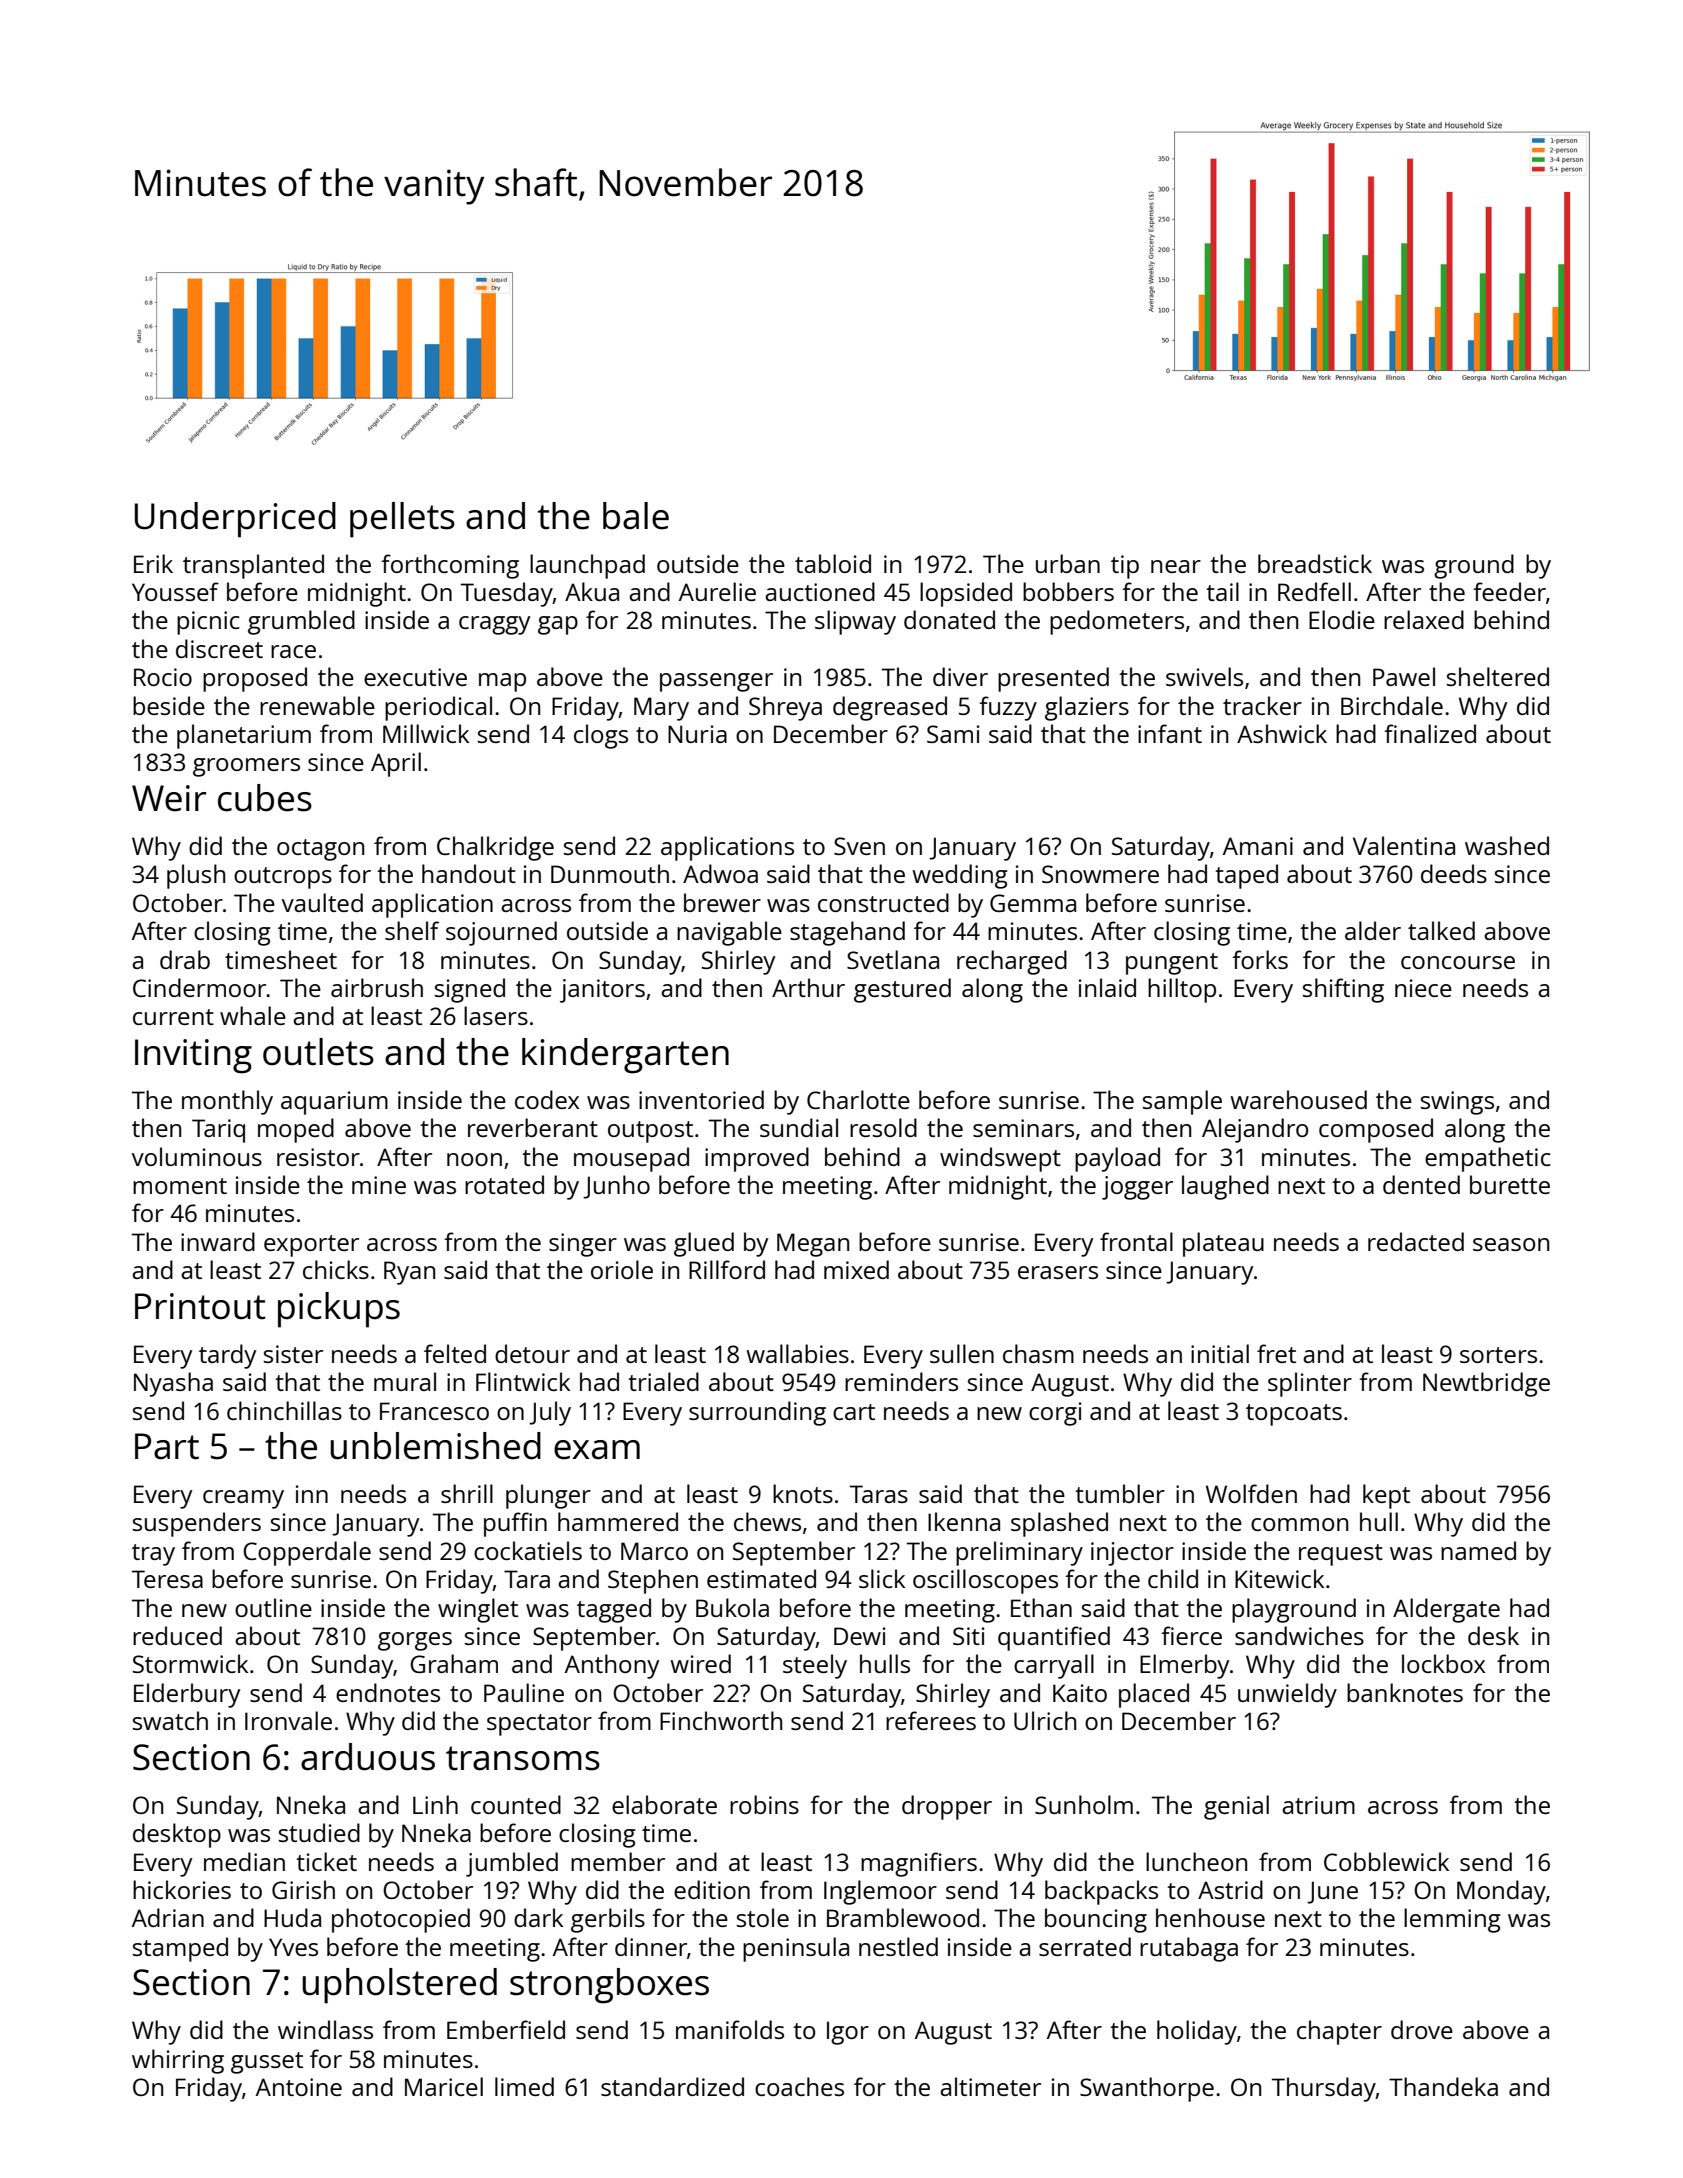 This screenshot has width=1683, height=2178. I want to click on endnotes, so click(388, 1692).
